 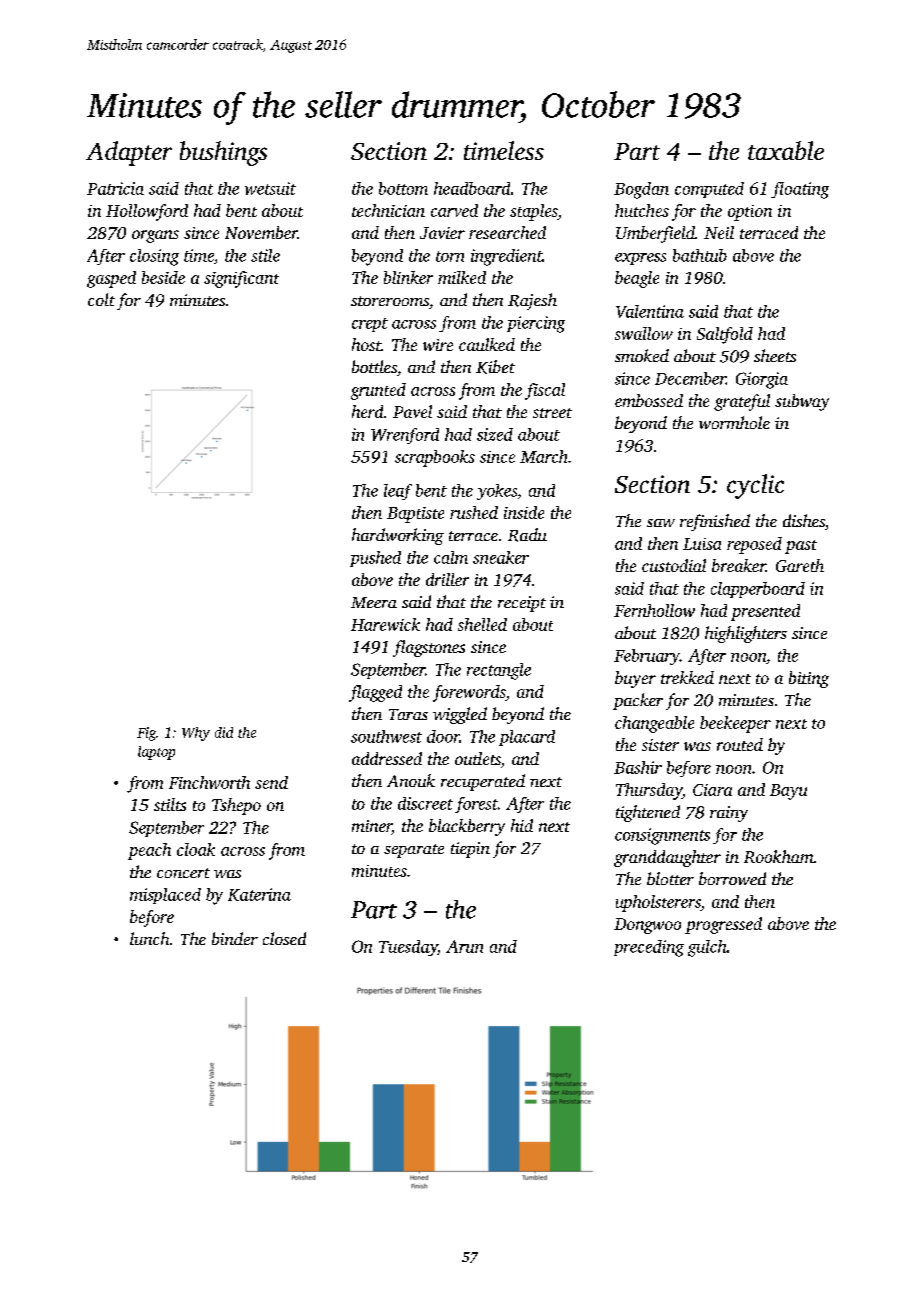 I want to click on taxable, so click(x=786, y=150).
